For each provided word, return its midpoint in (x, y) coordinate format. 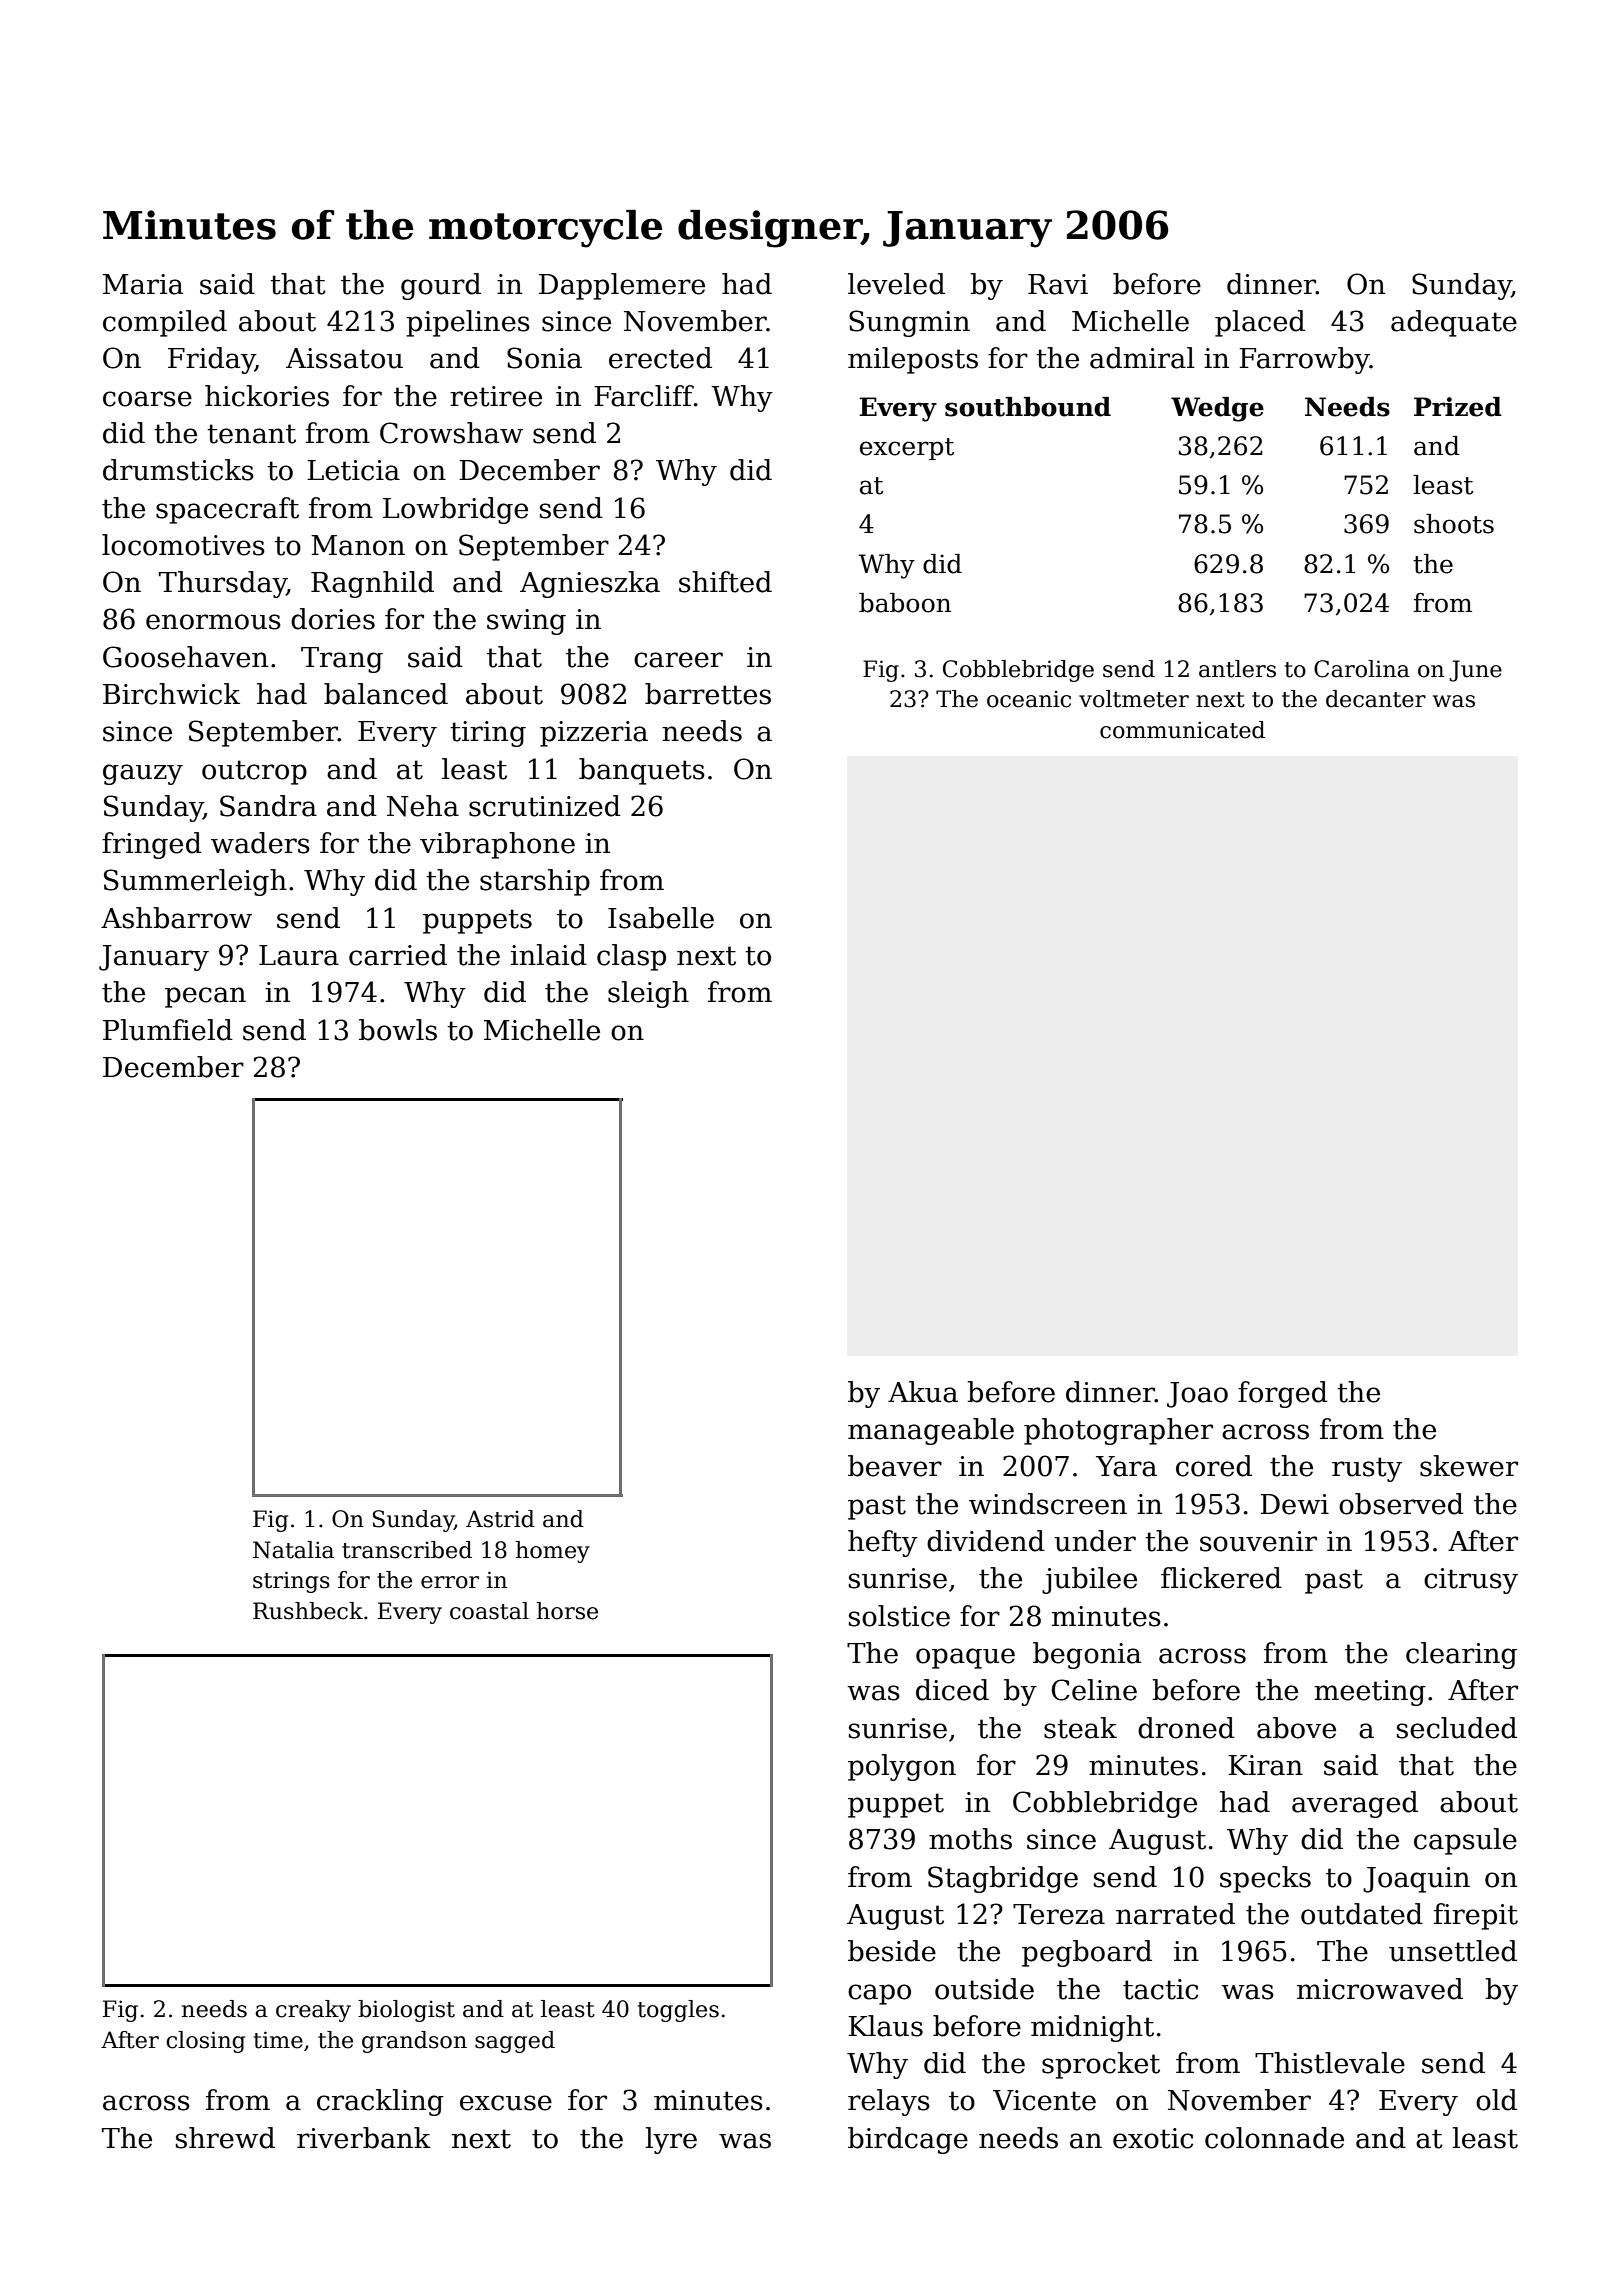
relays (889, 2102)
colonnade (1274, 2138)
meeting (1370, 1693)
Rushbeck (308, 1611)
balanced (386, 694)
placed (1260, 323)
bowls (398, 1030)
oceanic (1029, 699)
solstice (899, 1616)
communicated (1182, 730)
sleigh (648, 994)
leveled (896, 284)
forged (1283, 1394)
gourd (441, 286)
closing (205, 2042)
